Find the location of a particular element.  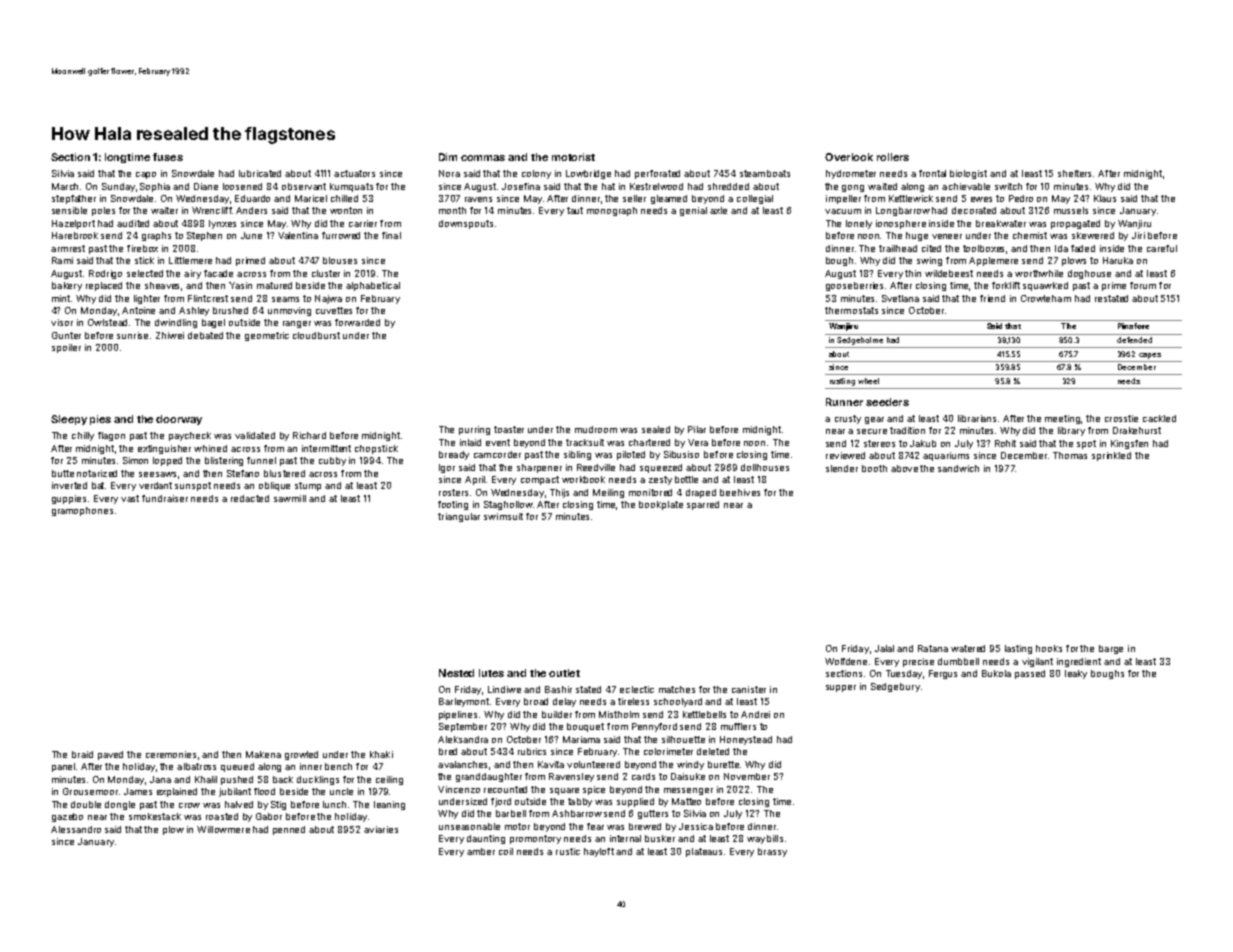

bakery is located at coordinates (67, 286).
